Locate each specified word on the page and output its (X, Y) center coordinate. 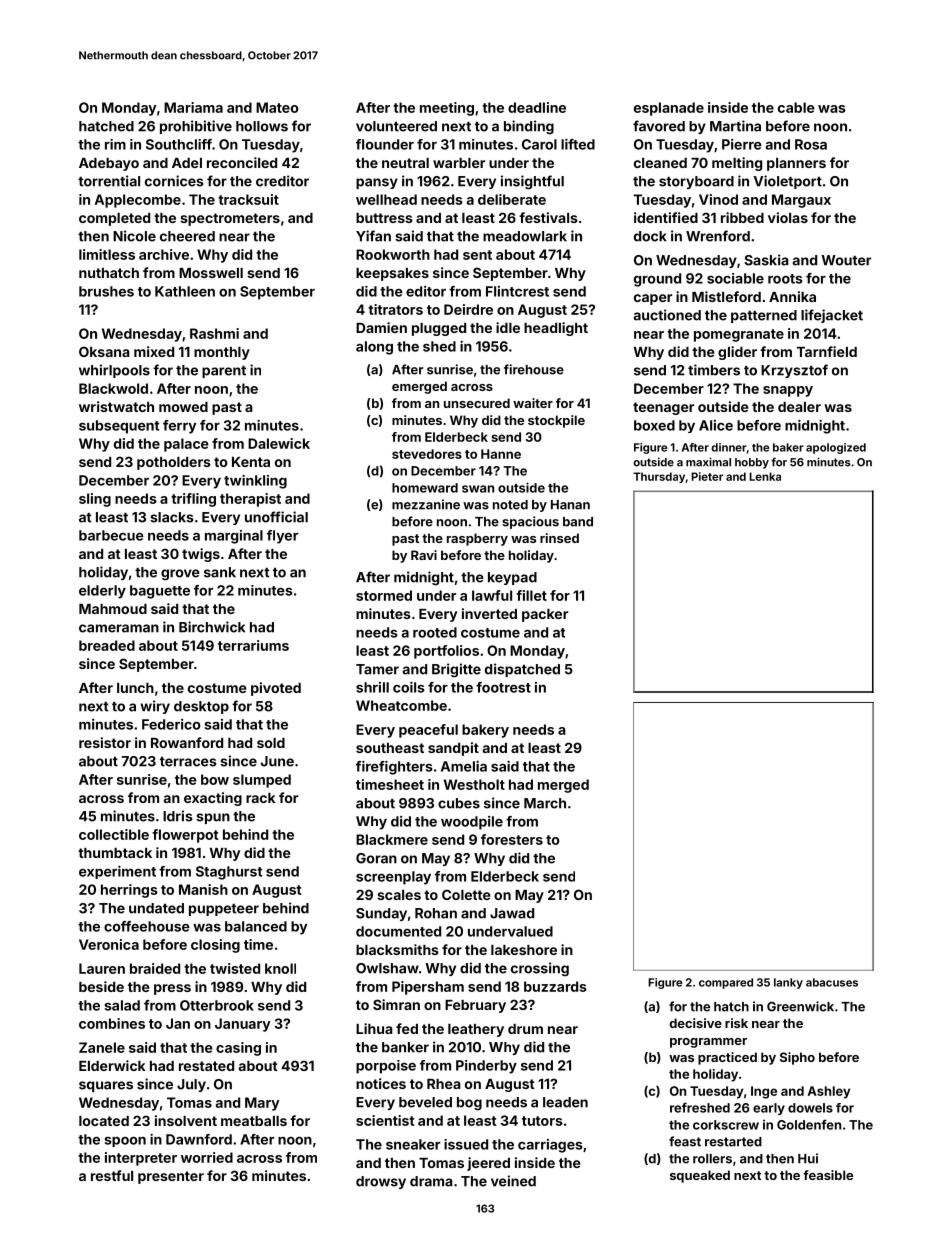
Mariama (193, 107)
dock (650, 236)
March (545, 803)
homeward (425, 488)
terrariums (253, 645)
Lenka (765, 476)
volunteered (396, 126)
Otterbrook (217, 1005)
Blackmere (392, 839)
